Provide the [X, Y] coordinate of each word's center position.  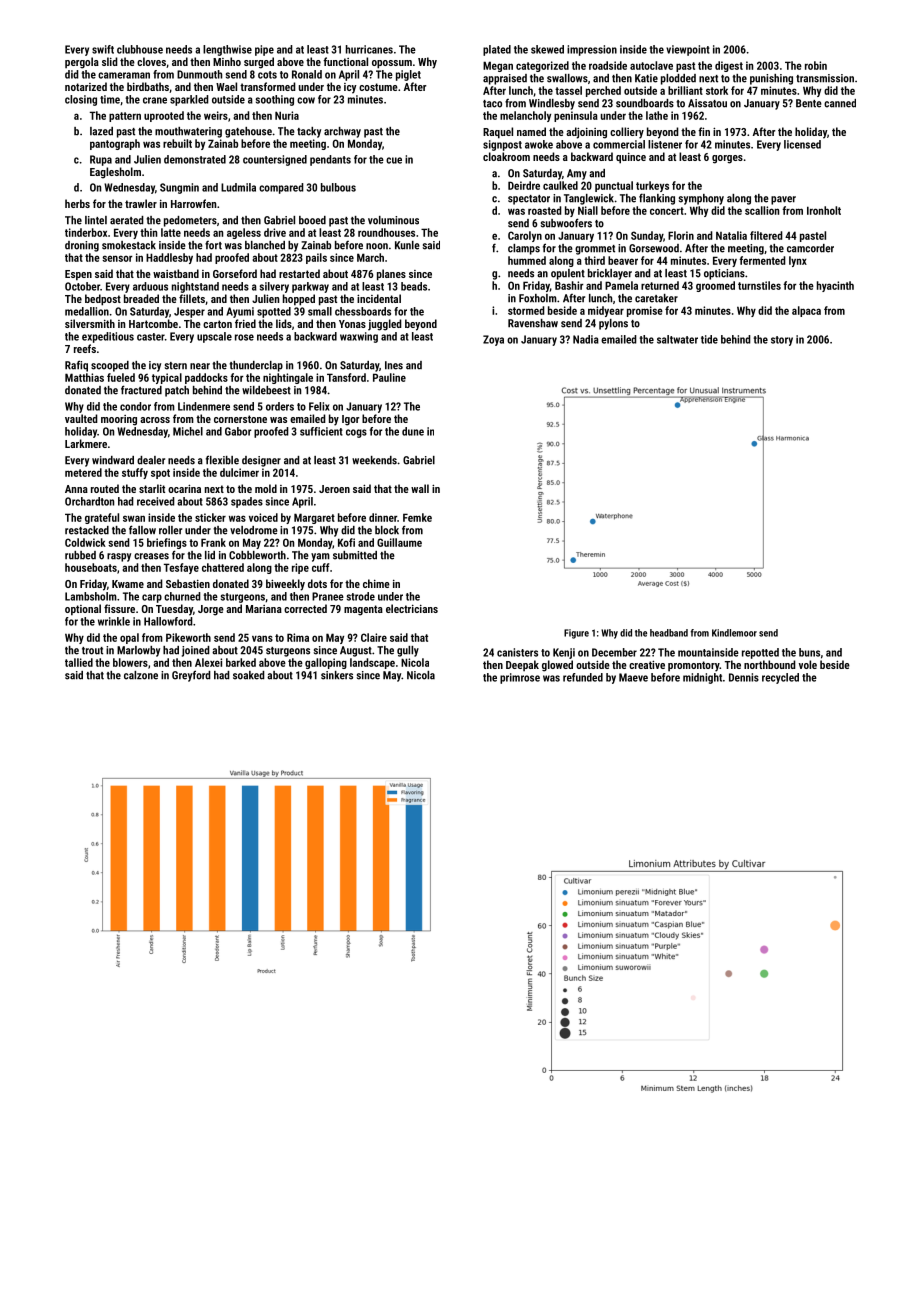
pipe [264, 50]
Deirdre [524, 185]
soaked [249, 675]
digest [729, 66]
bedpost [103, 300]
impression [592, 50]
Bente [809, 103]
